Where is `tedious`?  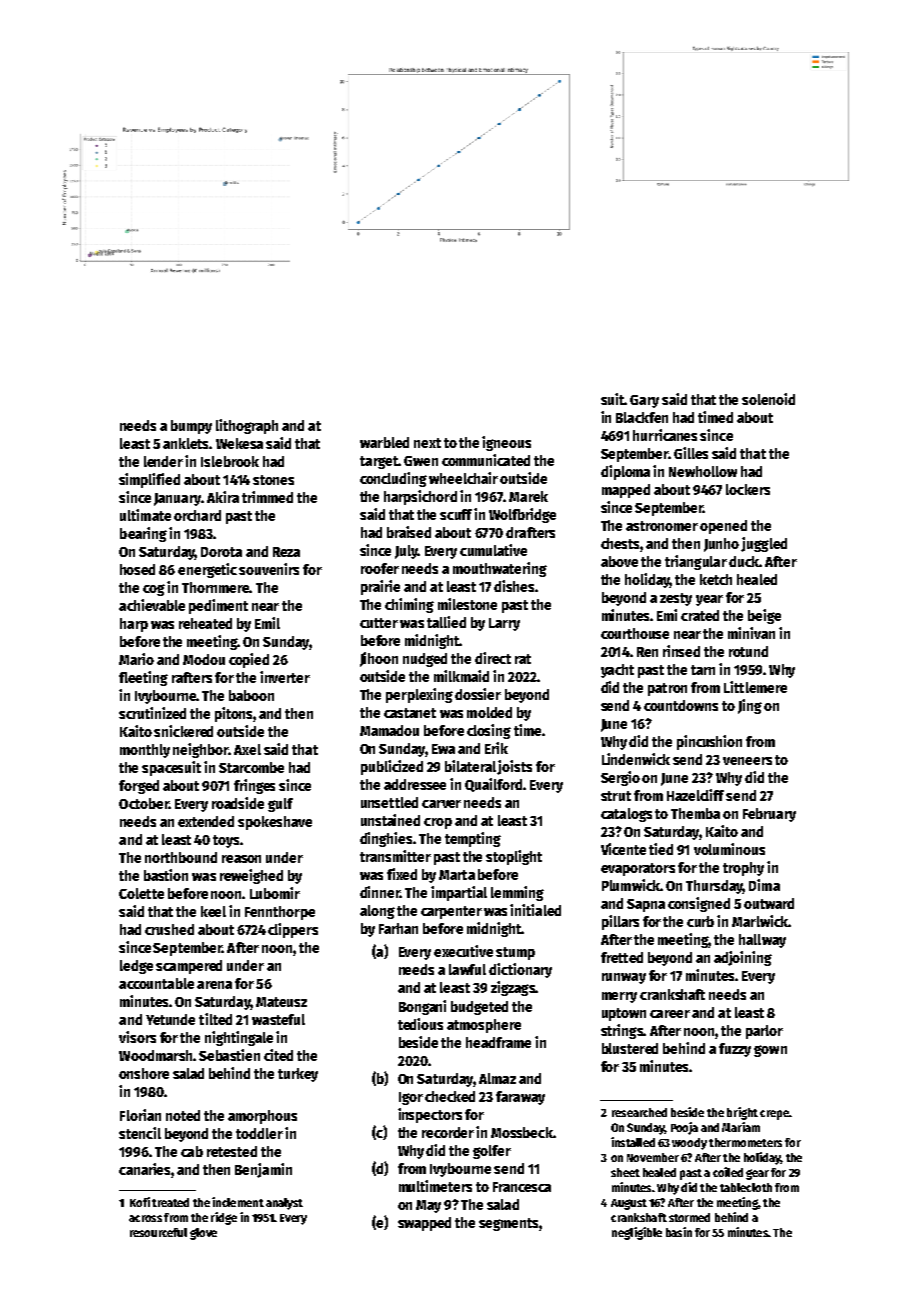 tedious is located at coordinates (420, 1024).
